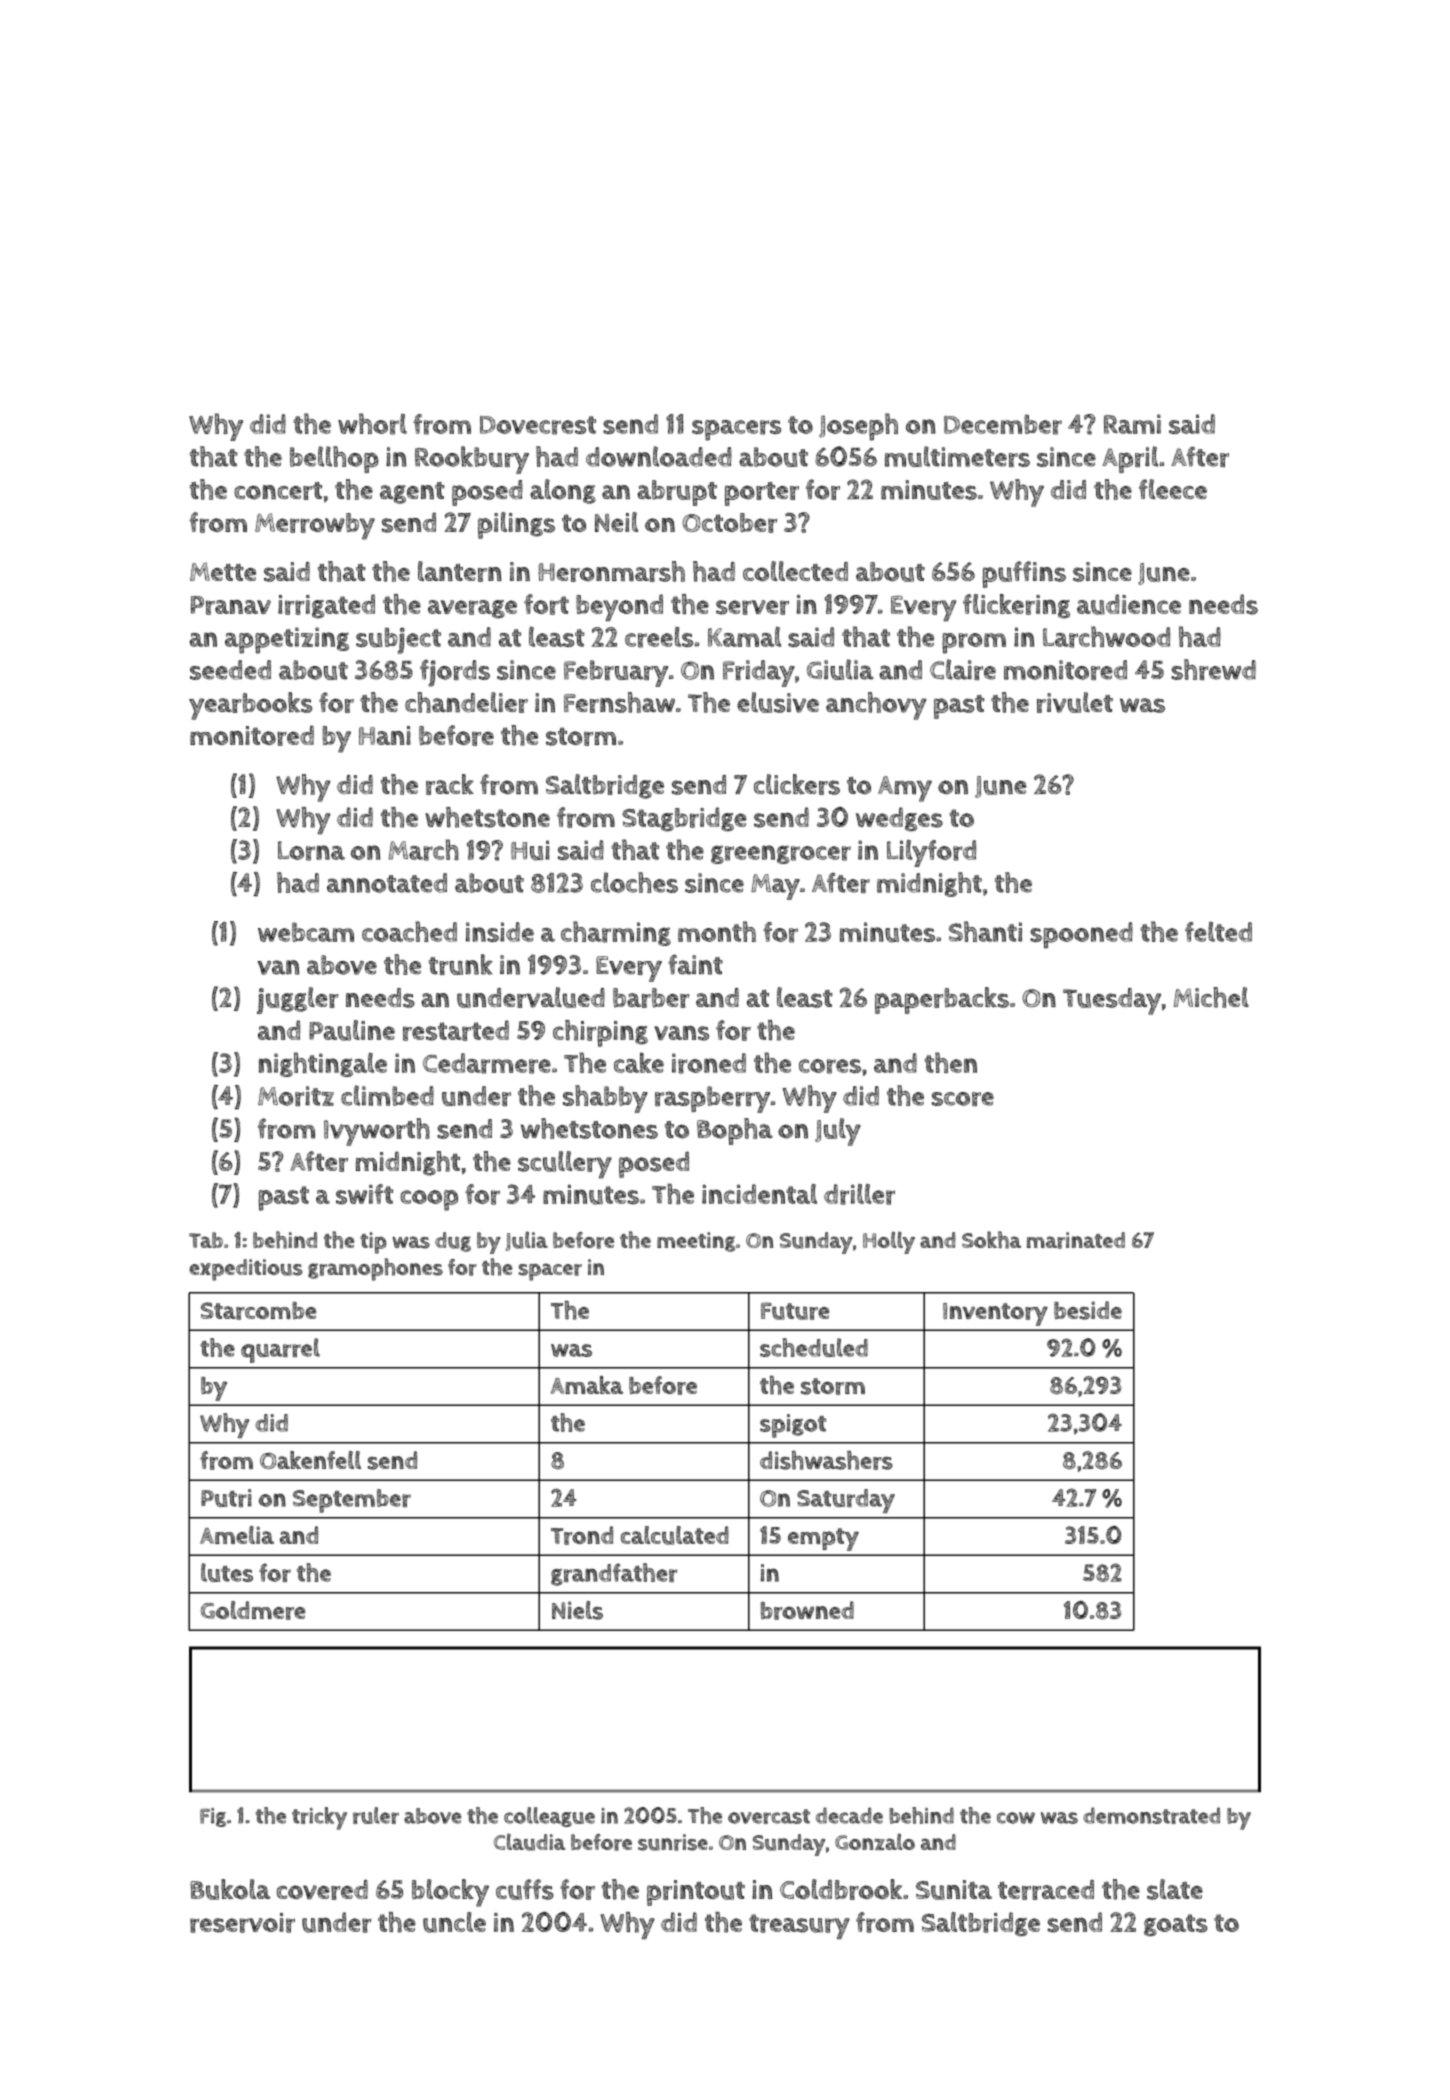  I want to click on collected, so click(795, 571).
